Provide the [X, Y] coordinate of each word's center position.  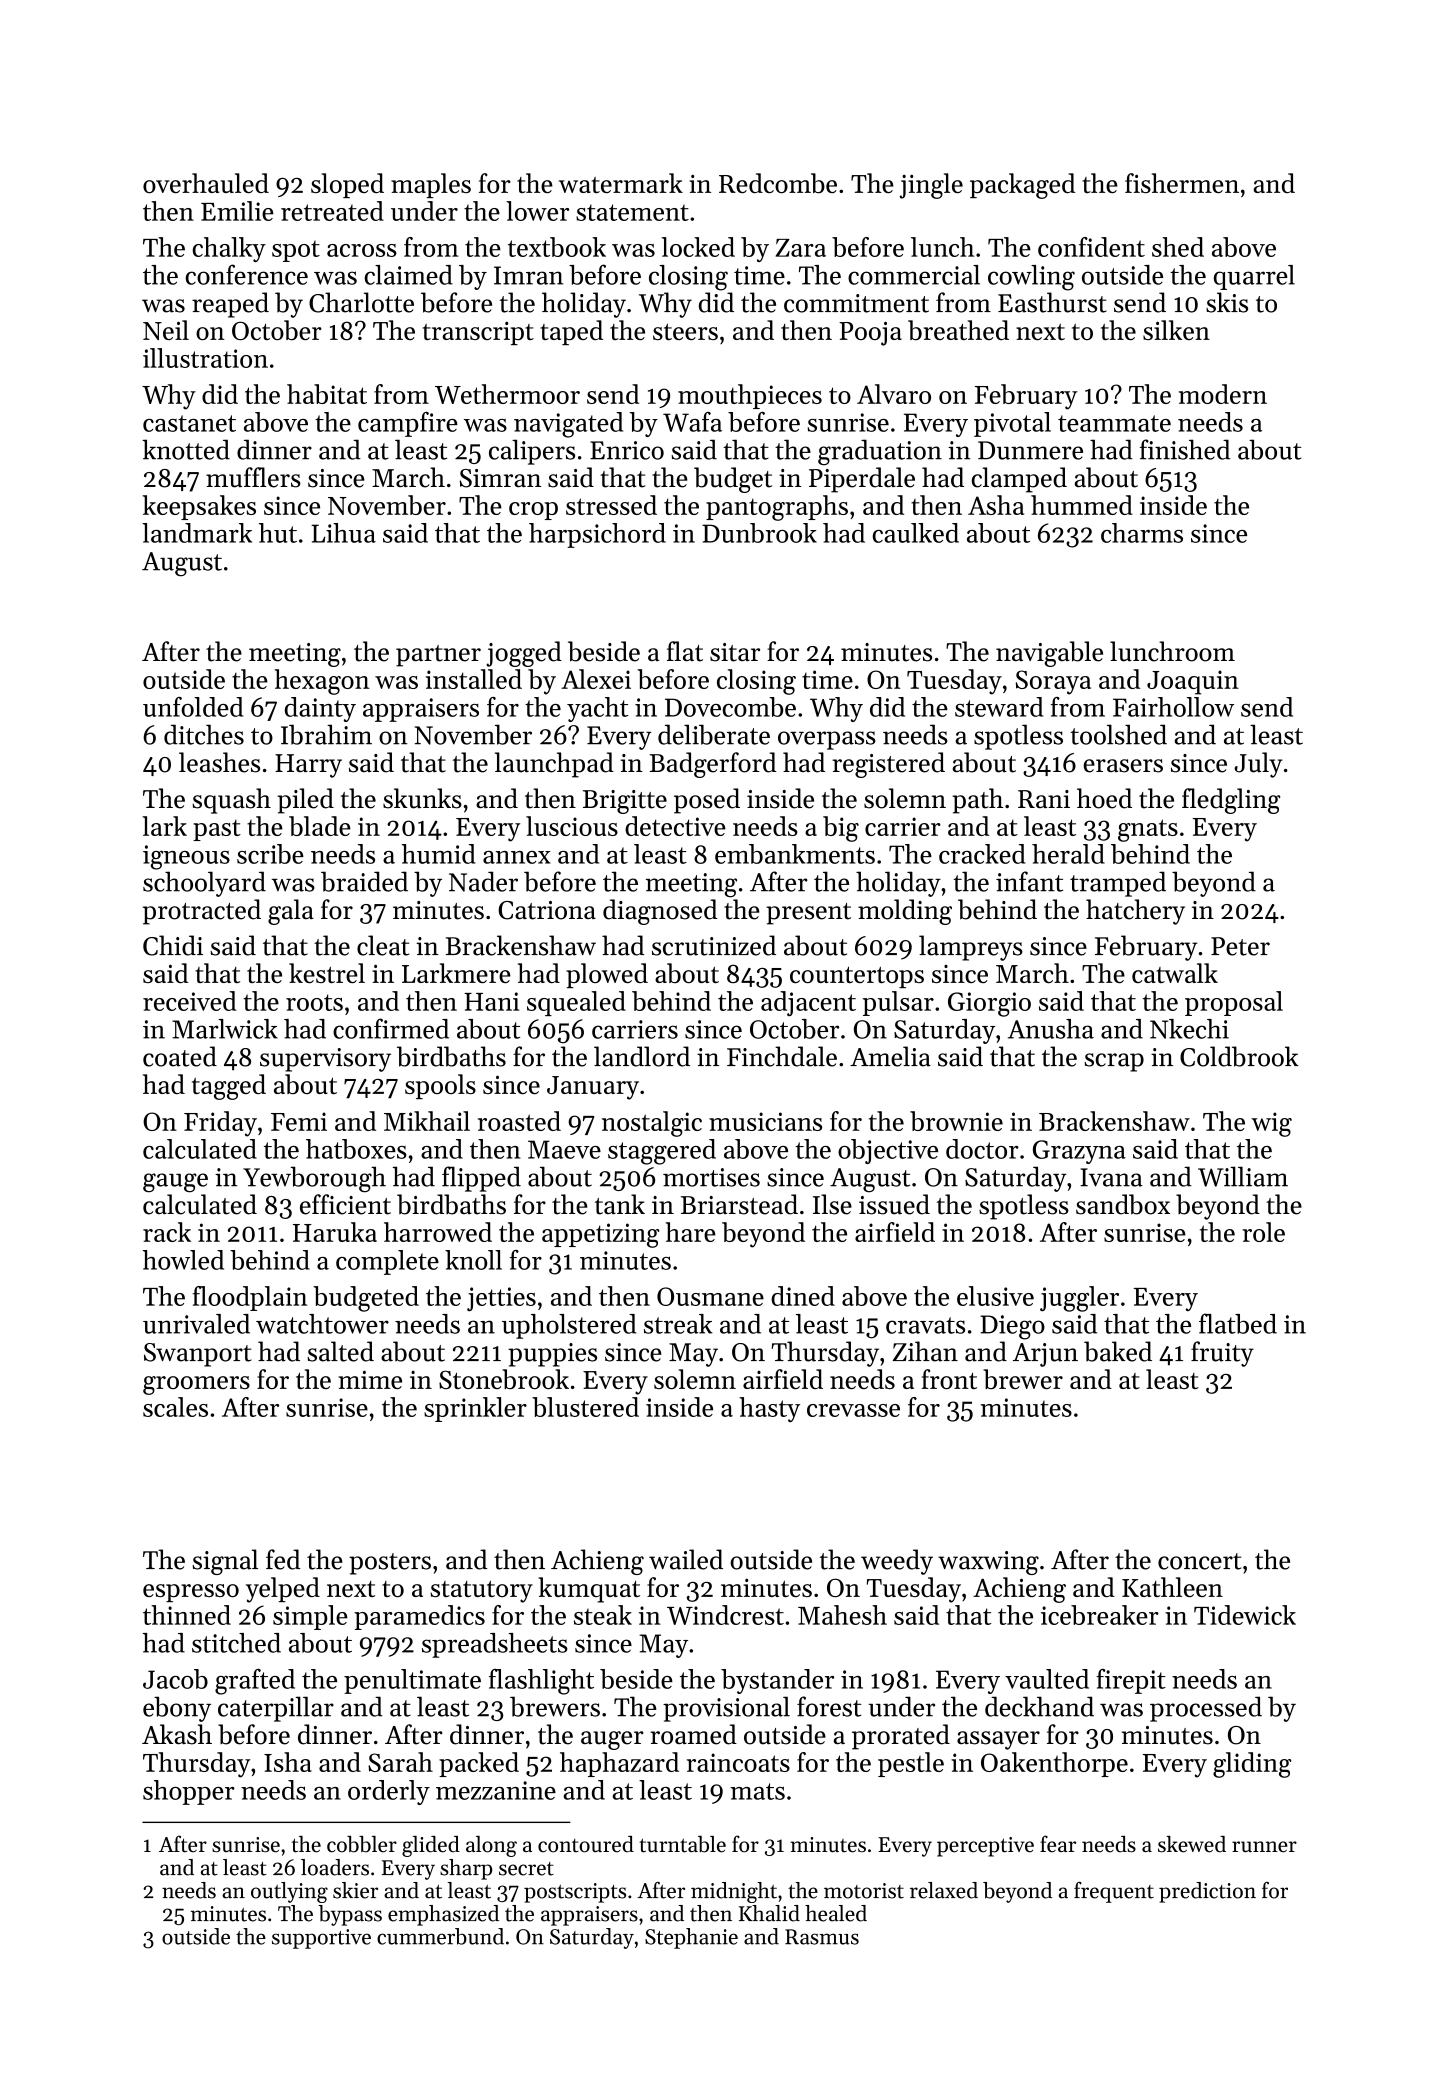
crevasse [853, 1410]
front [949, 1379]
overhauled [206, 183]
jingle [931, 186]
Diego [1012, 1327]
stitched [236, 1643]
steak [603, 1615]
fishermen [1182, 183]
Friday [220, 1124]
